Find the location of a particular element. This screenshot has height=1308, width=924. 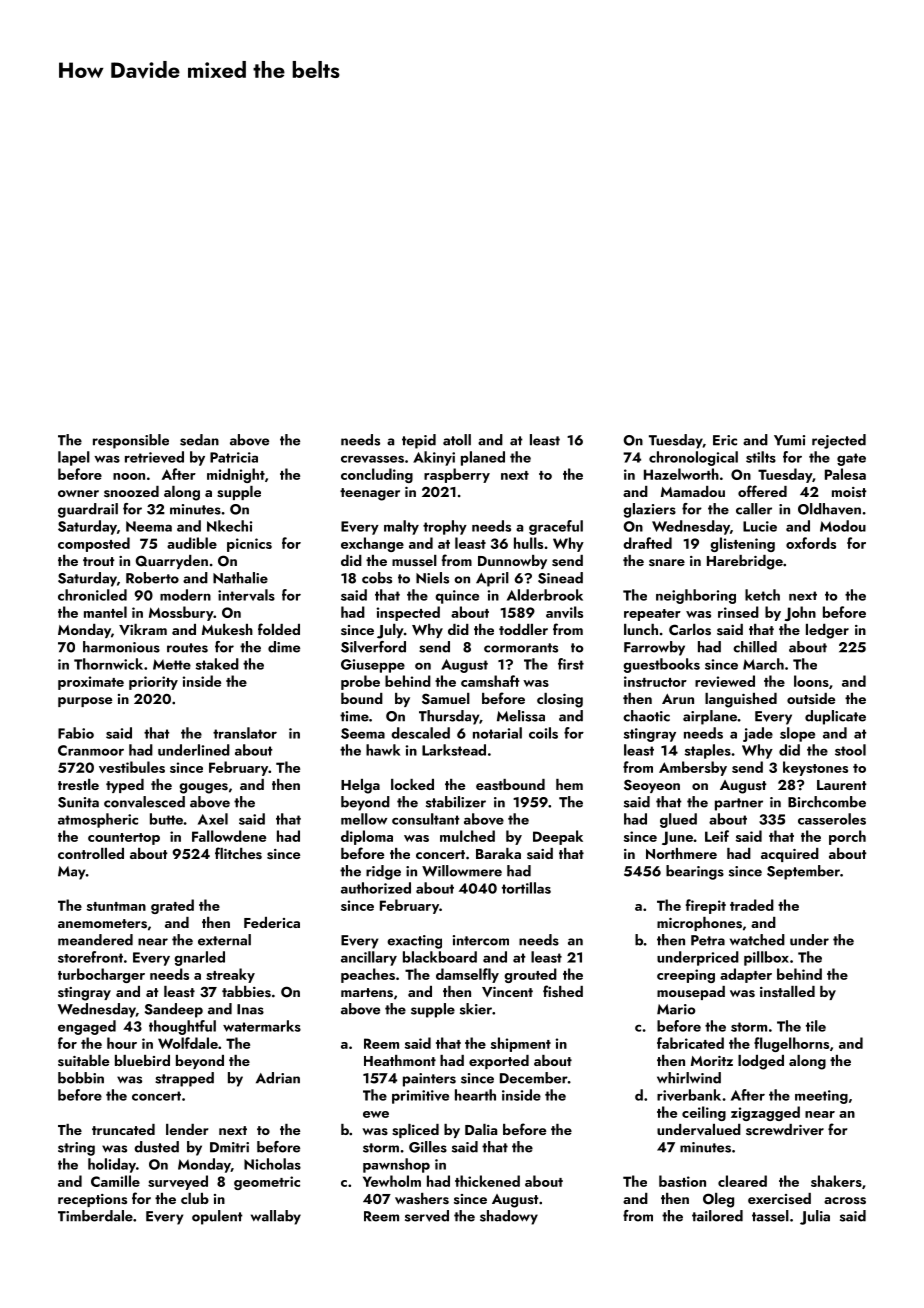

December is located at coordinates (534, 1078).
